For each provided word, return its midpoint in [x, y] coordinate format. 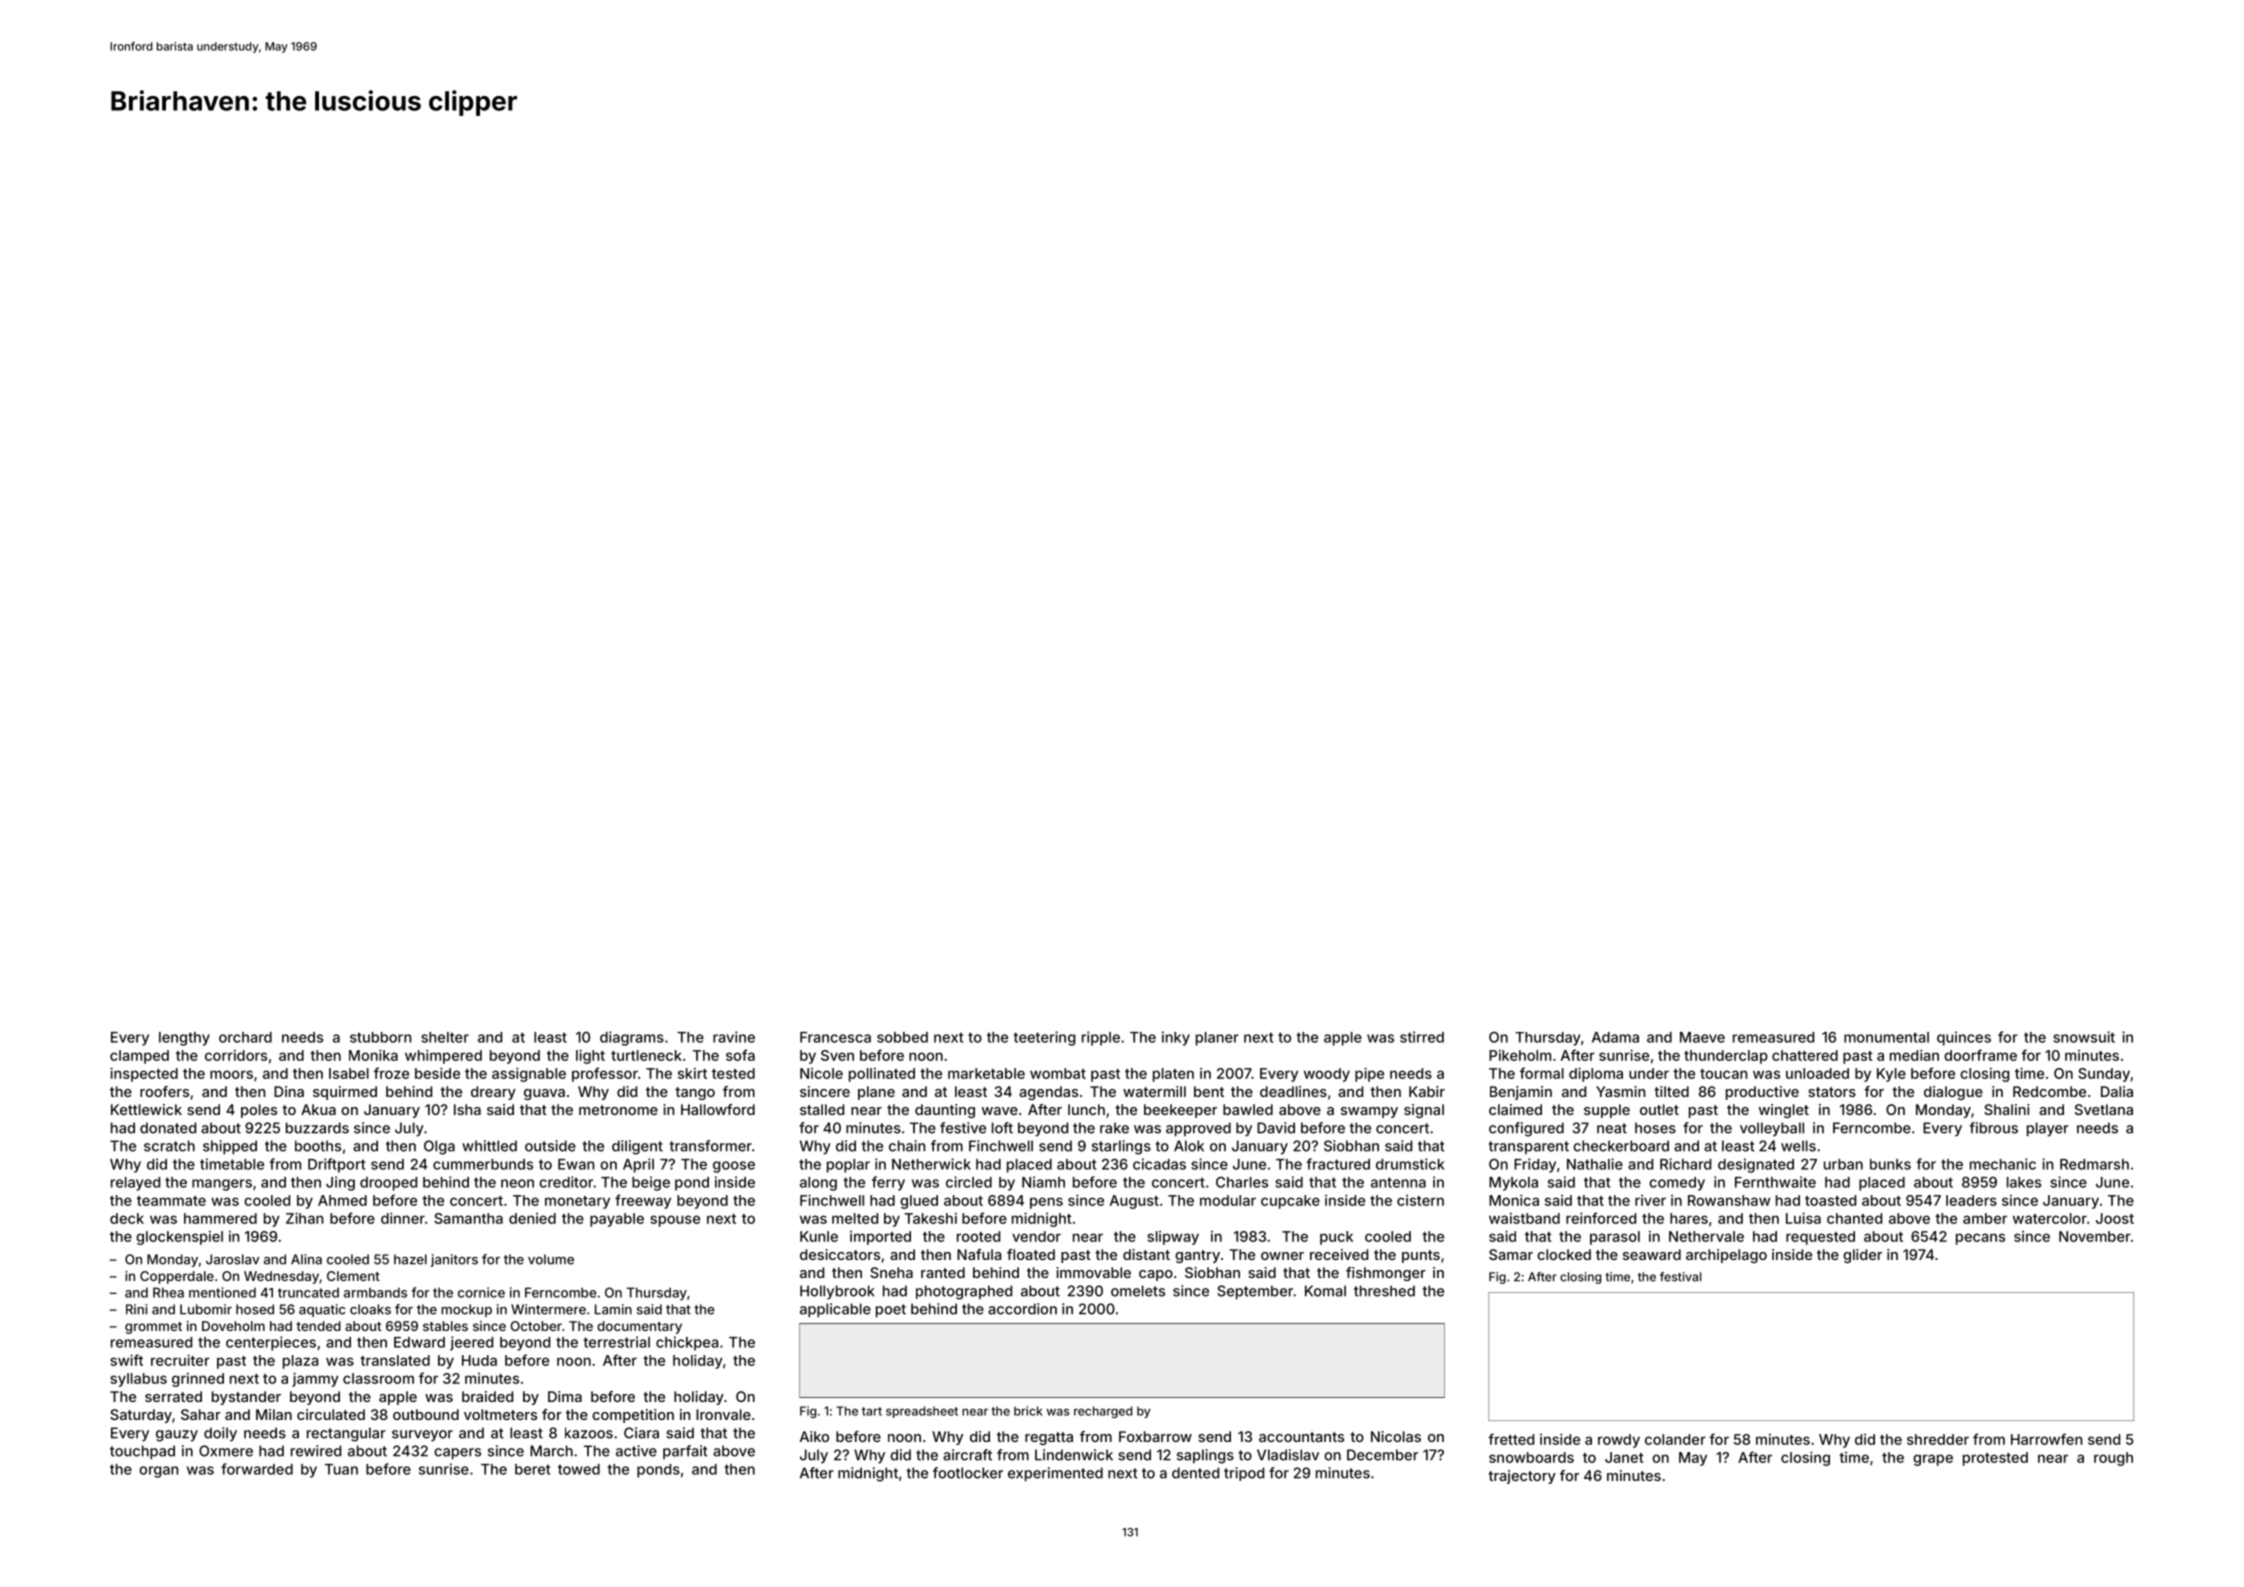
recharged [1103, 1412]
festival [1680, 1277]
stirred [1422, 1037]
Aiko [814, 1436]
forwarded [257, 1469]
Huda [479, 1360]
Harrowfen [2046, 1439]
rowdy [1619, 1441]
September [1255, 1292]
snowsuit [2084, 1037]
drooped [388, 1184]
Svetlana [2104, 1109]
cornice [481, 1292]
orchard [245, 1037]
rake [1114, 1128]
